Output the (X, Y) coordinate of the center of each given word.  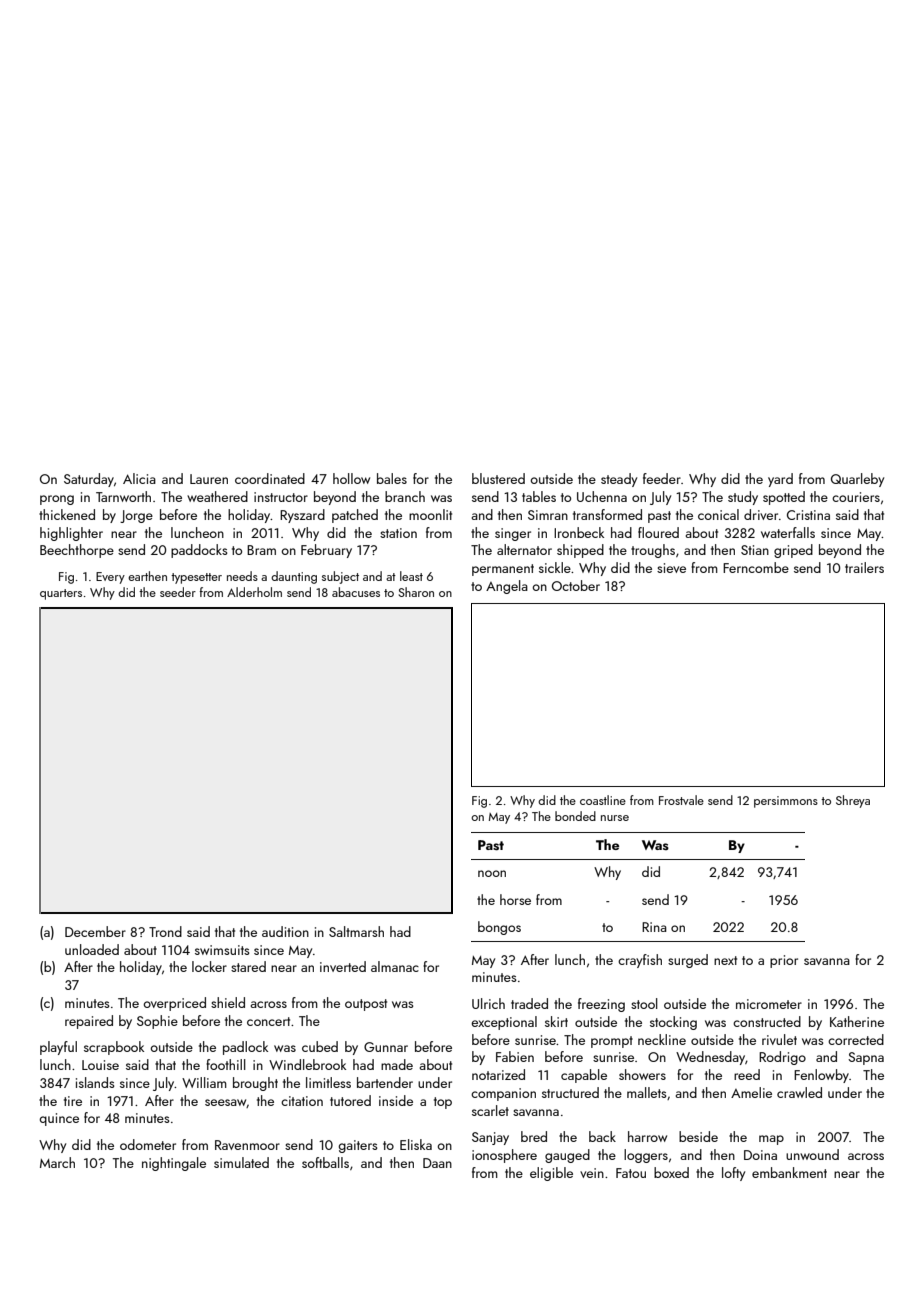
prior (784, 961)
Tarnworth (123, 496)
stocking (673, 1023)
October (576, 585)
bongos (499, 928)
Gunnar (386, 1047)
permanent (503, 570)
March (57, 1162)
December (95, 931)
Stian (755, 550)
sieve (671, 568)
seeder (178, 592)
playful (58, 1048)
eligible (551, 1174)
